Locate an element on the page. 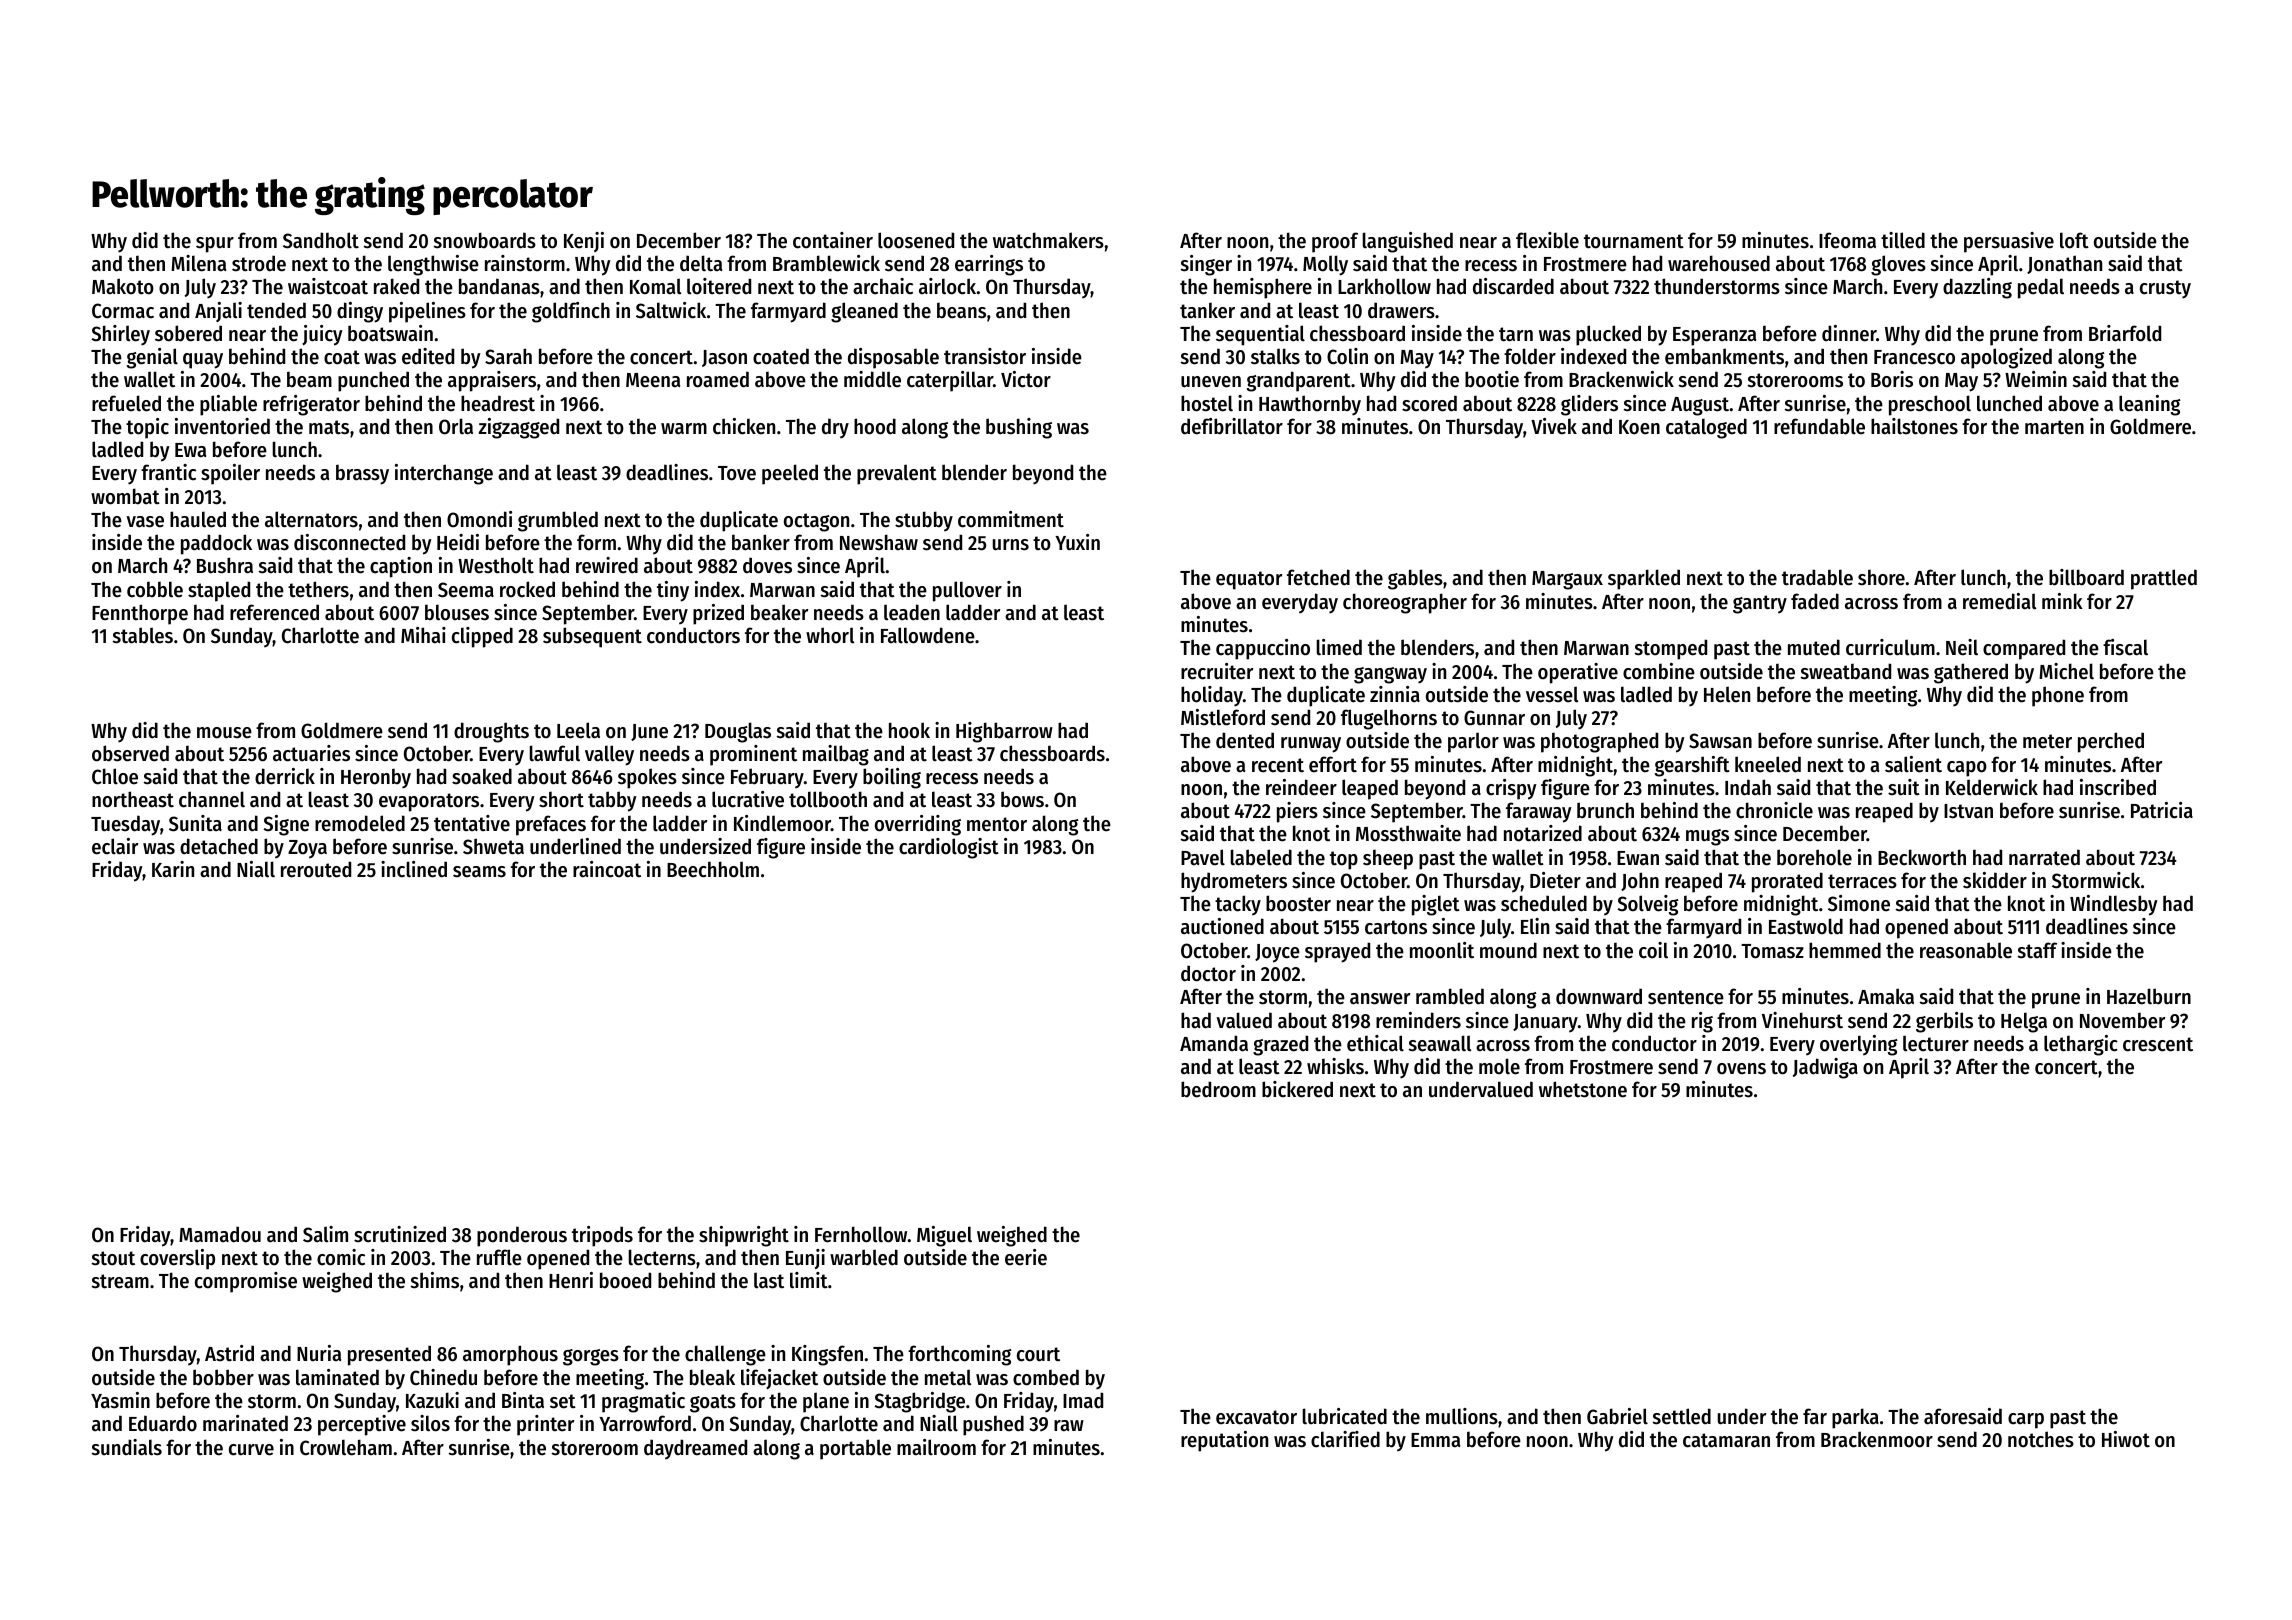 This page has width=2292, height=1620. curve is located at coordinates (251, 1450).
